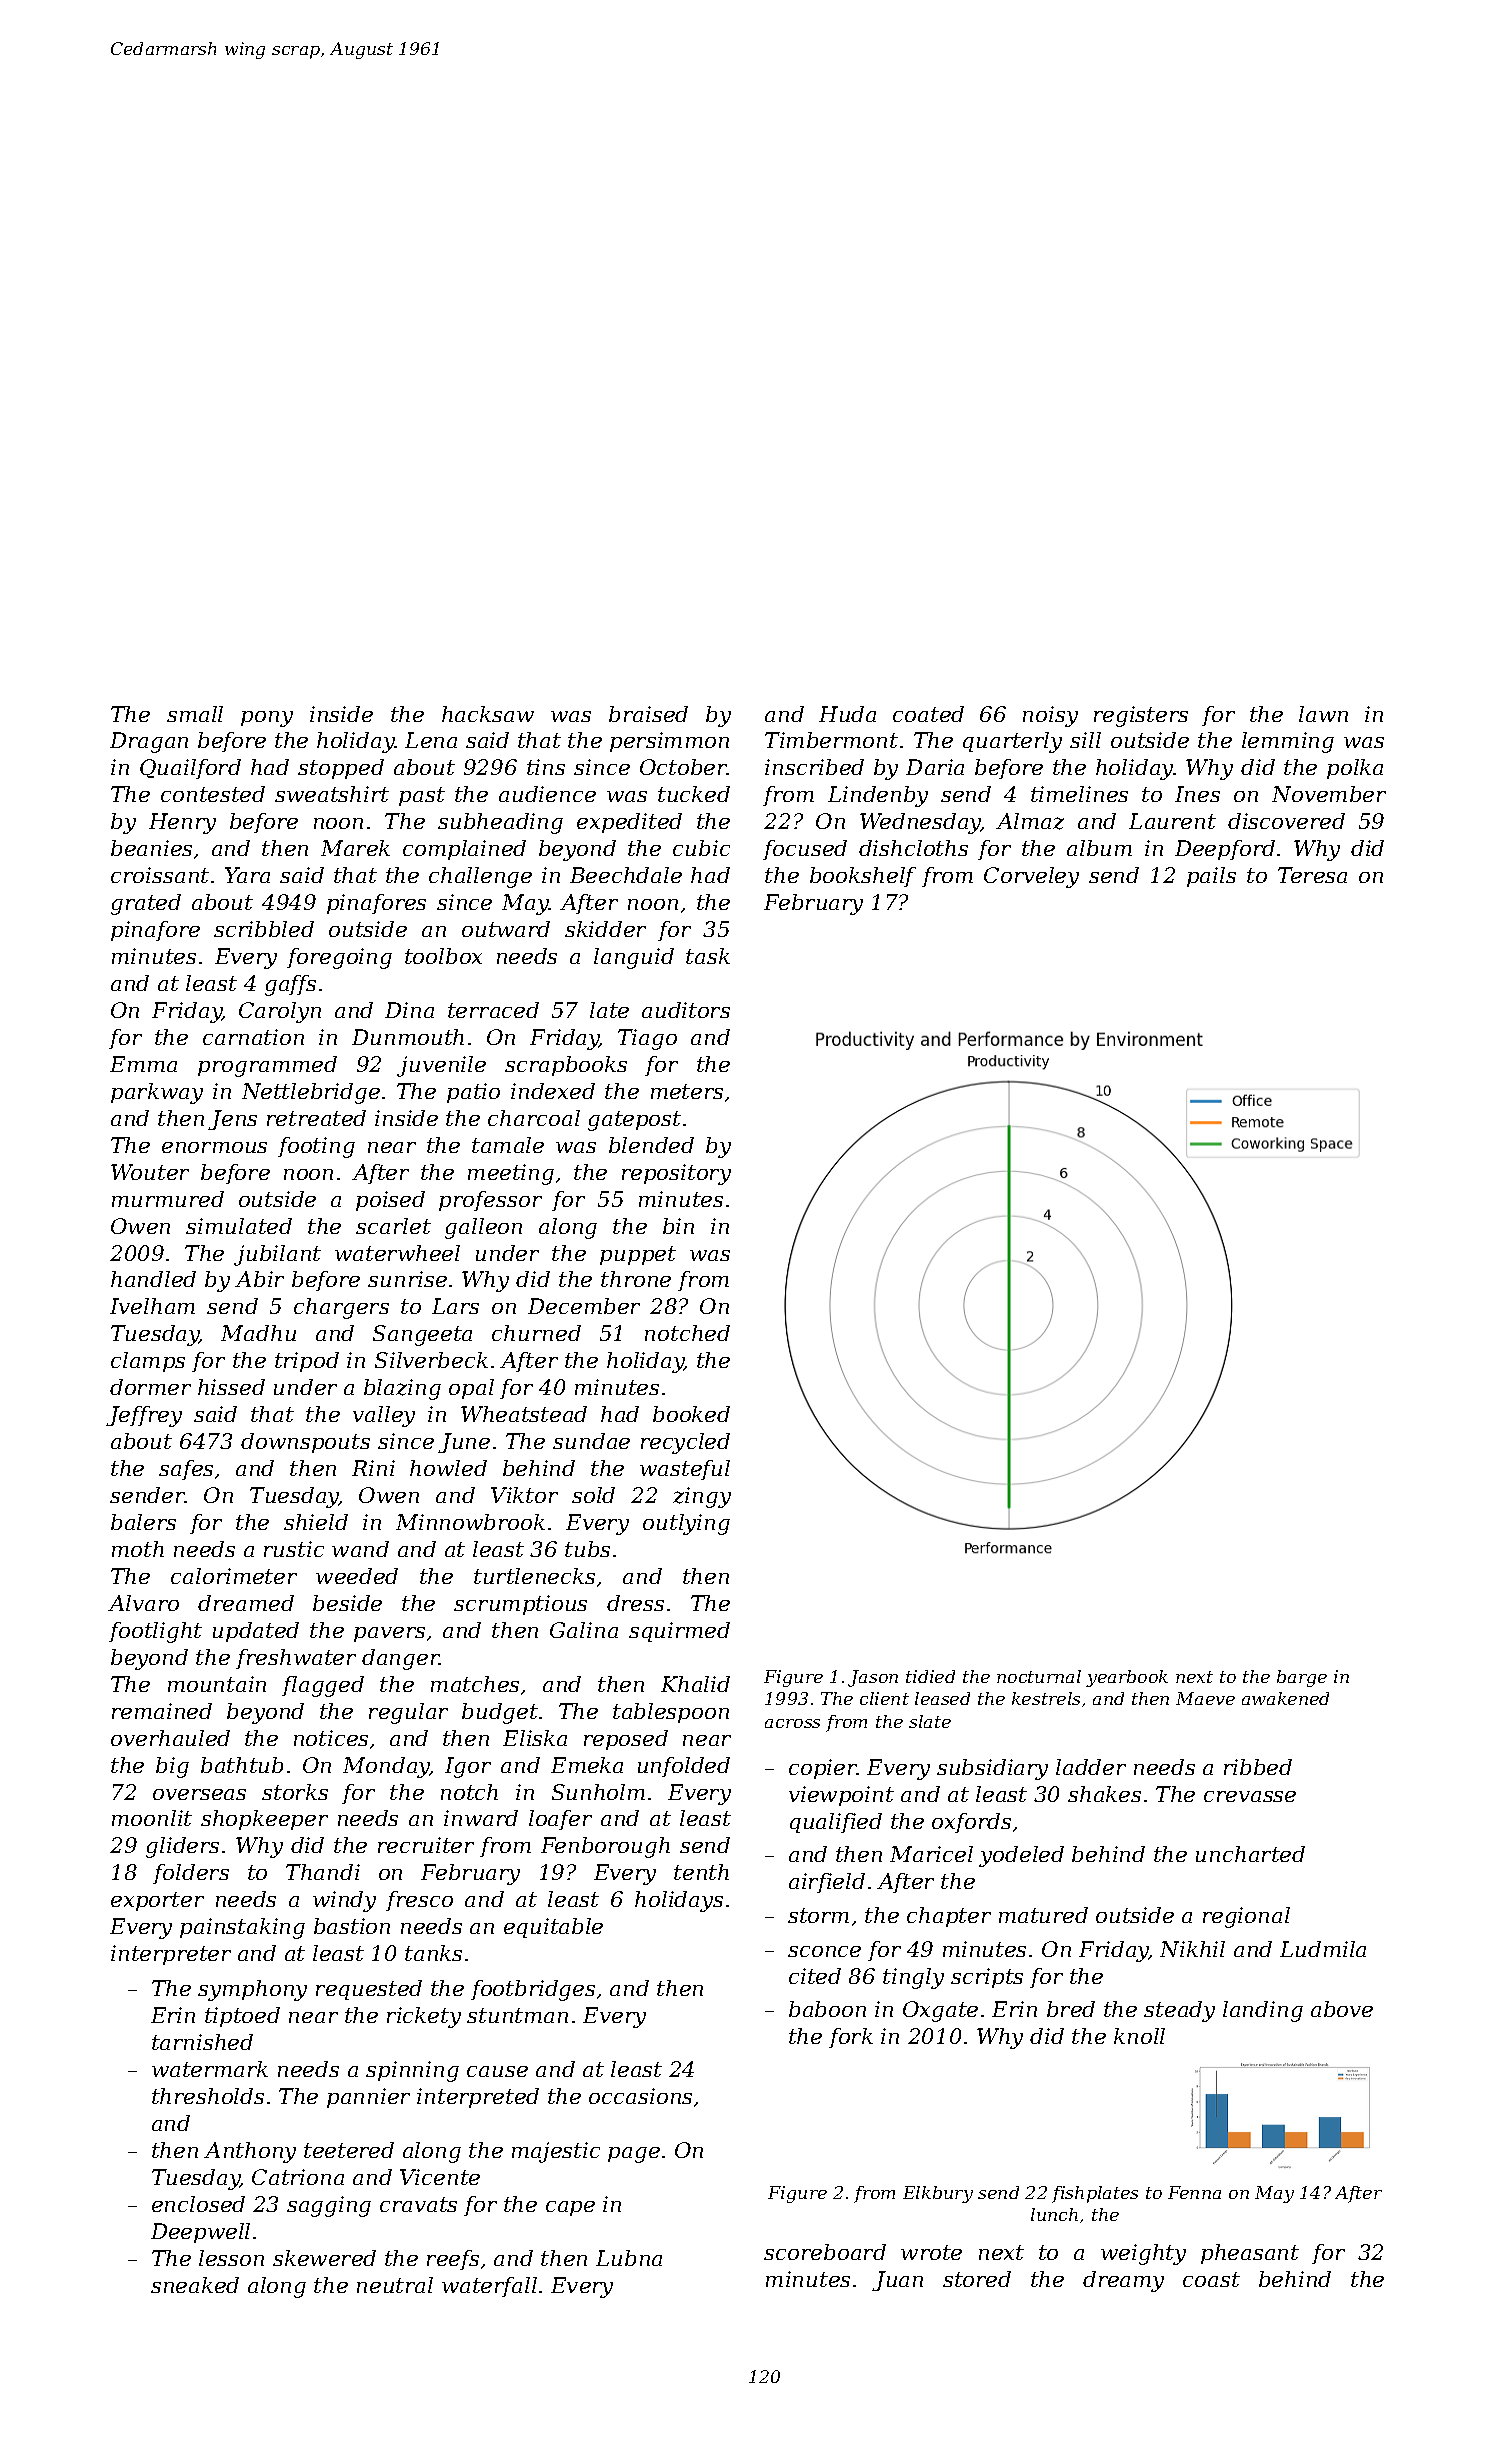 The width and height of the image is (1496, 2464). What do you see at coordinates (258, 1333) in the image?
I see `Madhu` at bounding box center [258, 1333].
